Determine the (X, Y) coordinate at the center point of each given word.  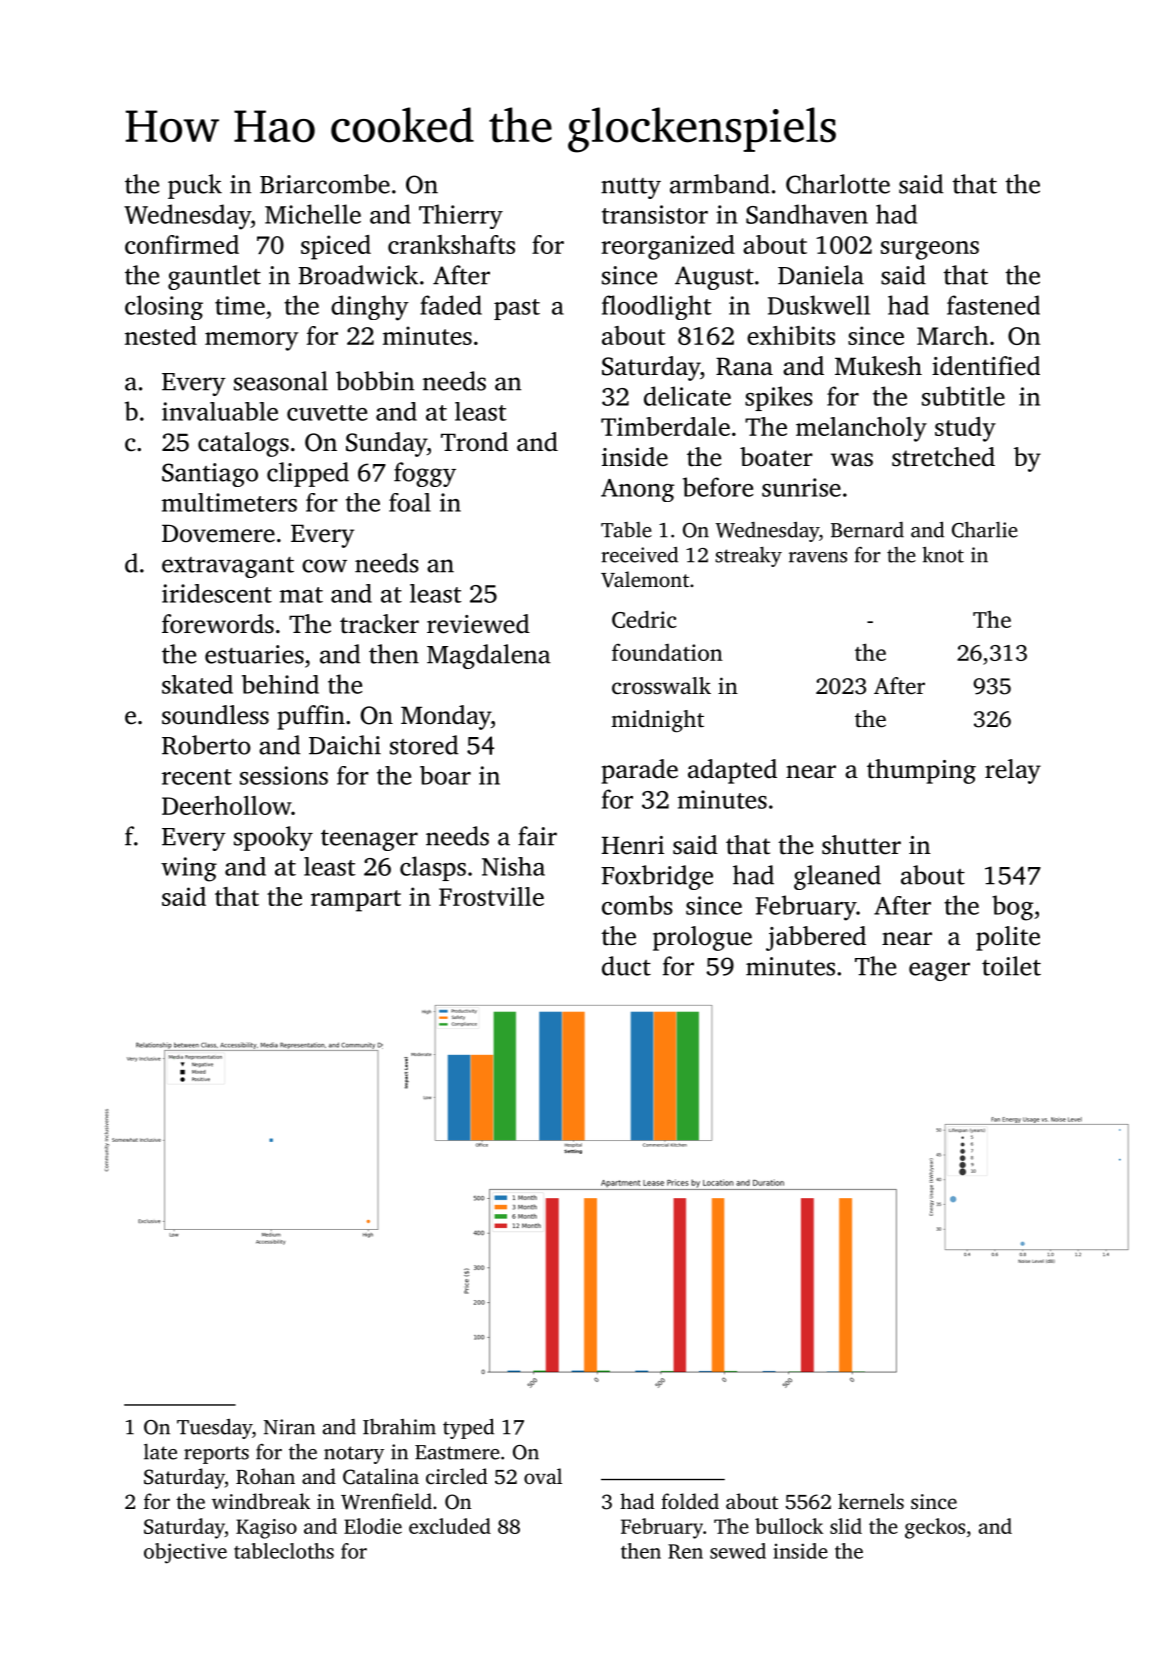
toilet (1011, 966)
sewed (738, 1551)
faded (451, 305)
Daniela (821, 275)
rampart (356, 901)
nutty (631, 188)
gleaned (837, 877)
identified (986, 366)
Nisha (513, 866)
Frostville (491, 896)
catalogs (243, 444)
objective (185, 1553)
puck (195, 186)
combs (637, 905)
